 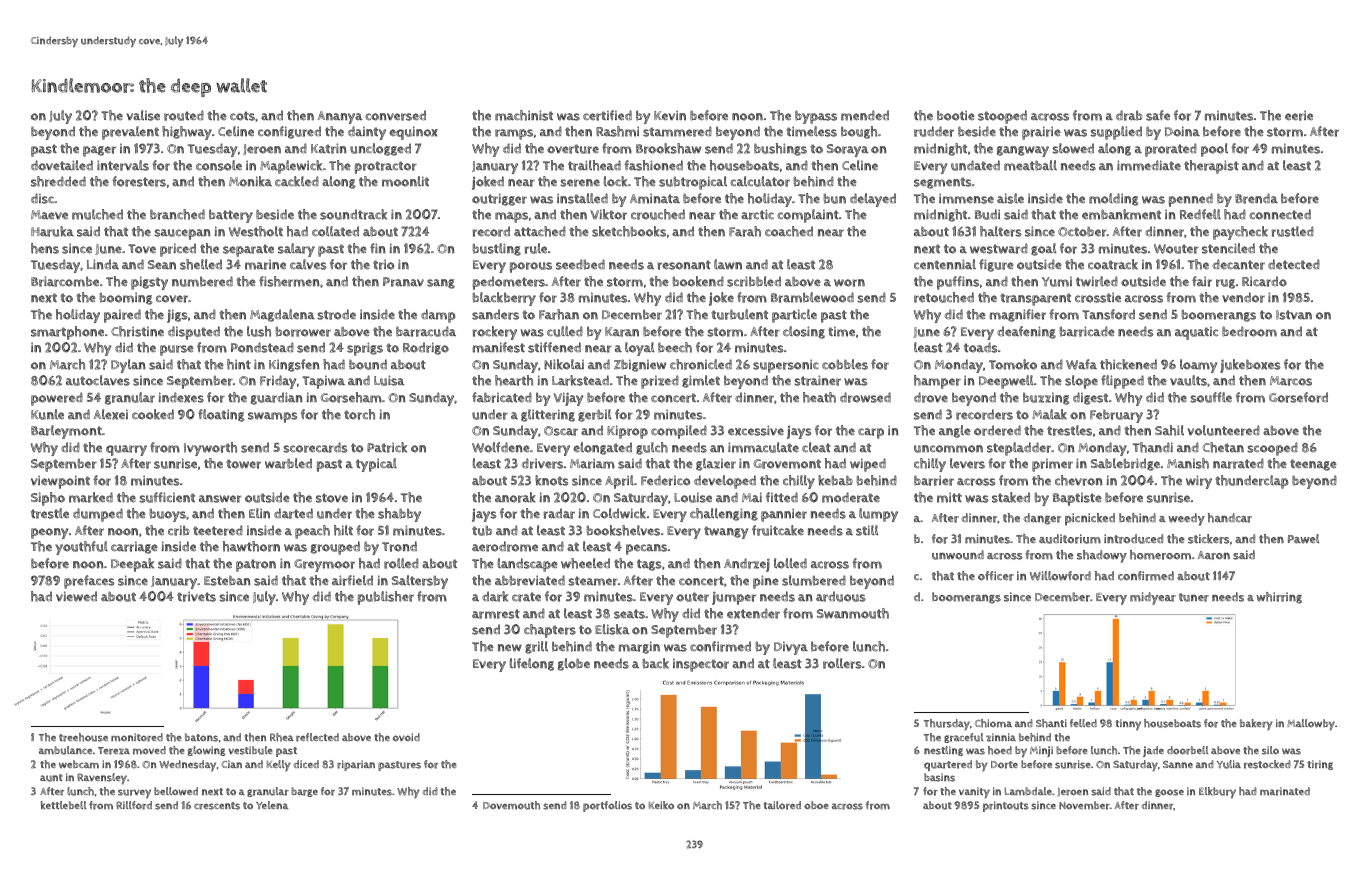 What do you see at coordinates (89, 582) in the screenshot?
I see `prefaces` at bounding box center [89, 582].
